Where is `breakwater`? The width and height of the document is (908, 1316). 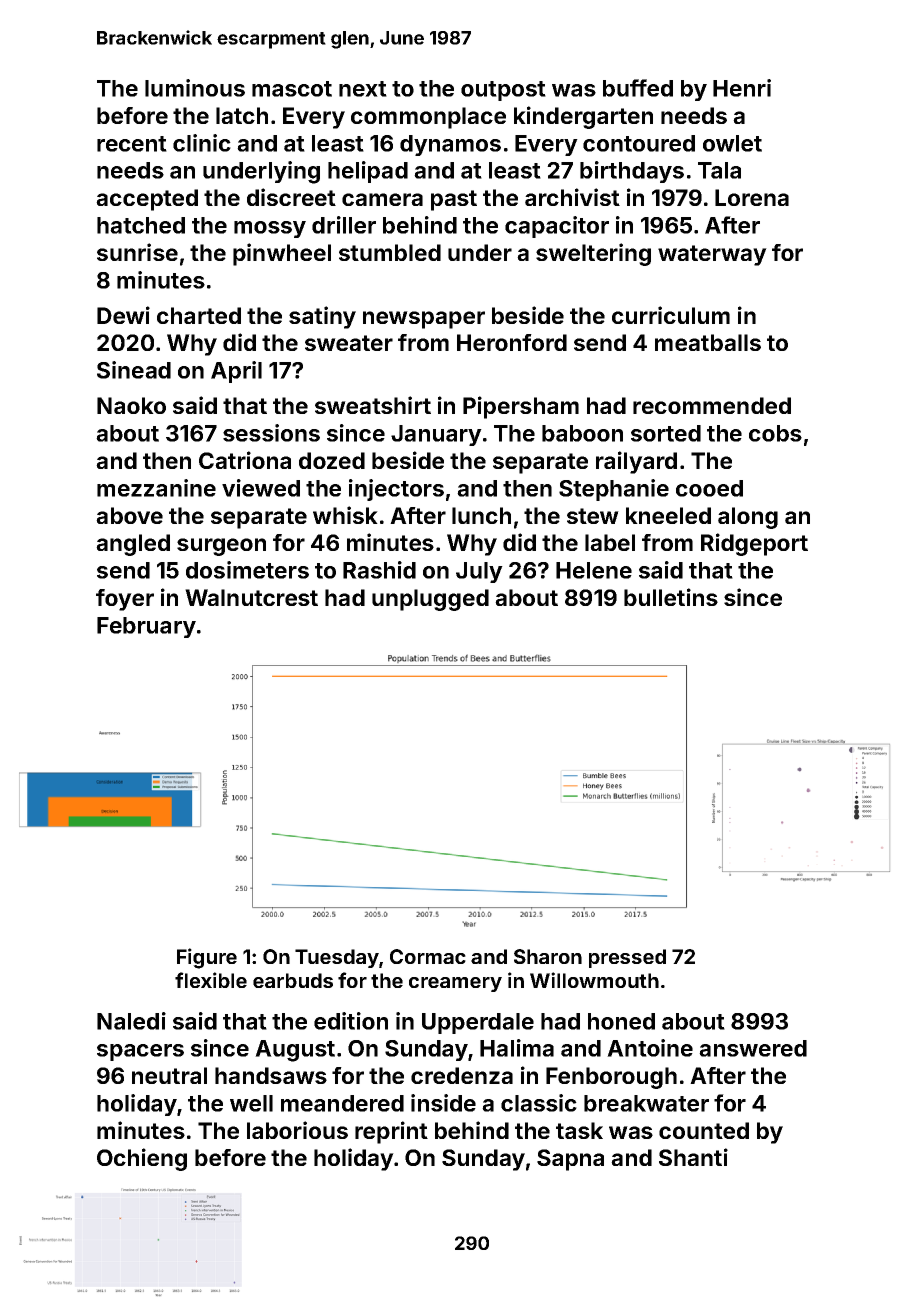 breakwater is located at coordinates (646, 1103).
